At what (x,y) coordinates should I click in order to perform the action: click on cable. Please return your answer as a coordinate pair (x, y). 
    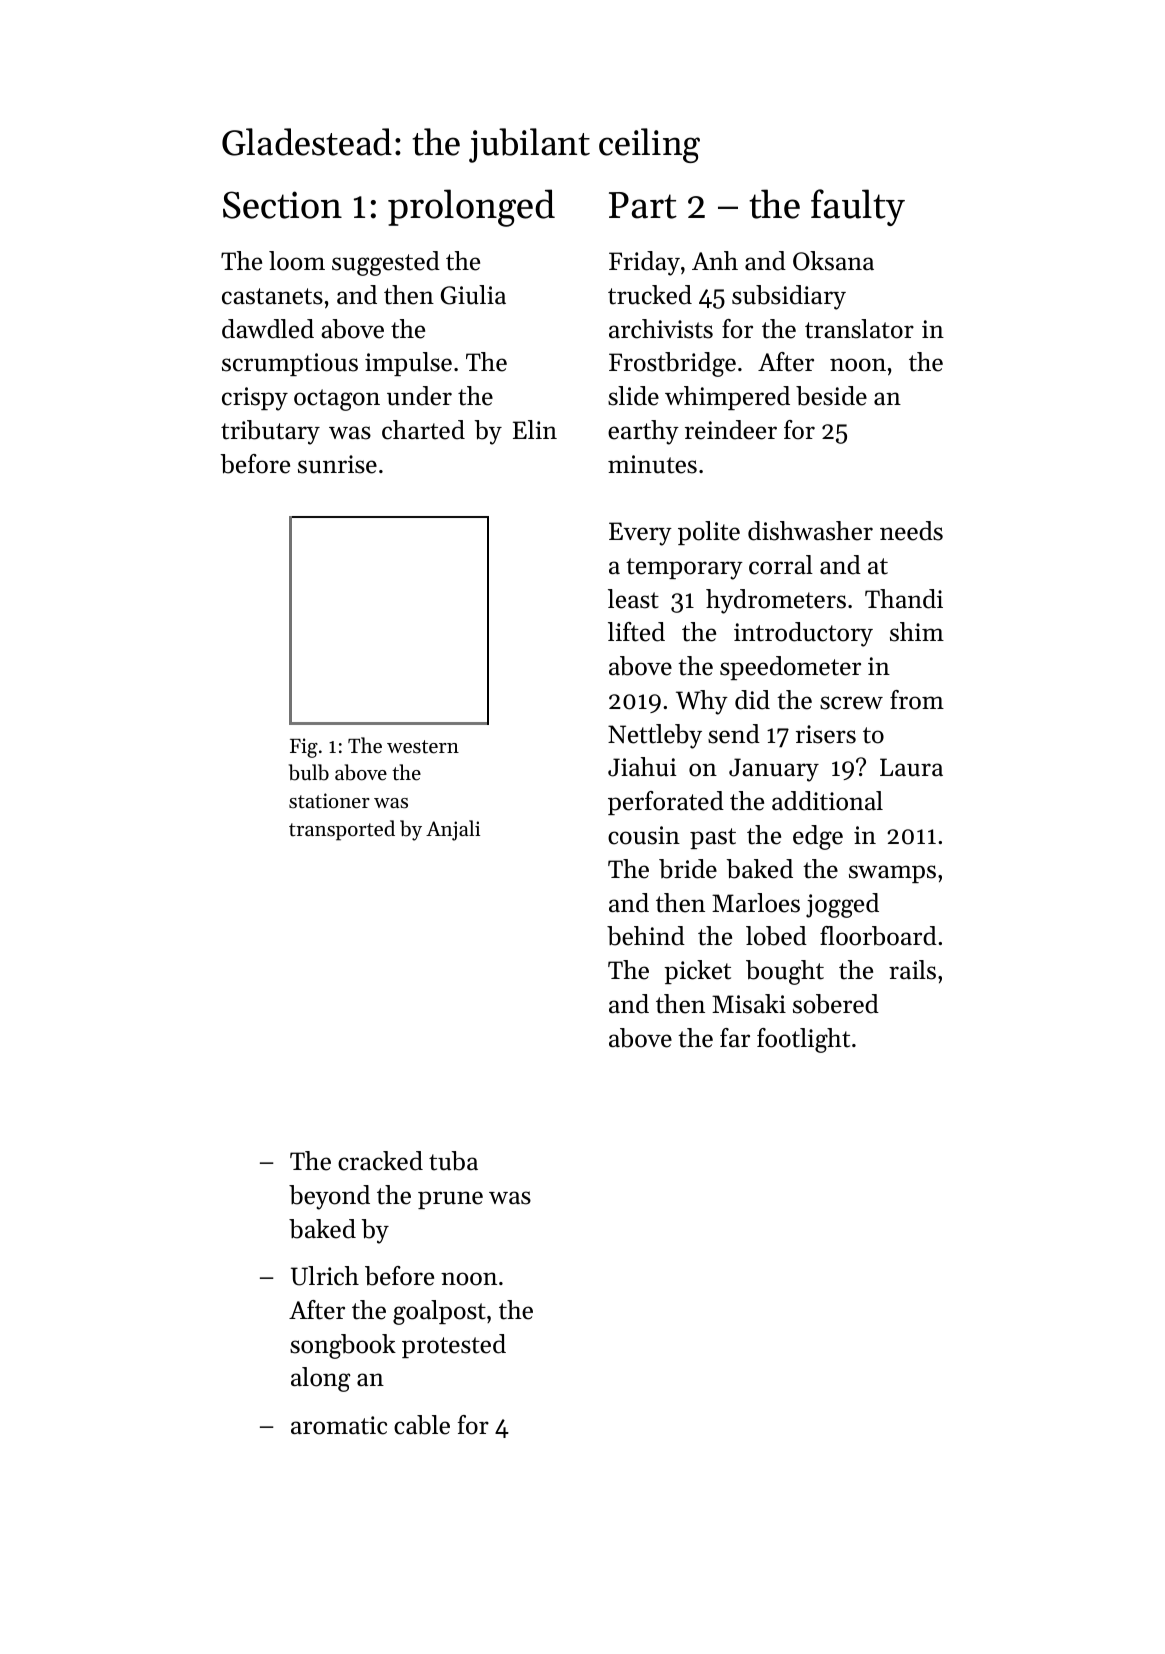
    Looking at the image, I should click on (422, 1425).
